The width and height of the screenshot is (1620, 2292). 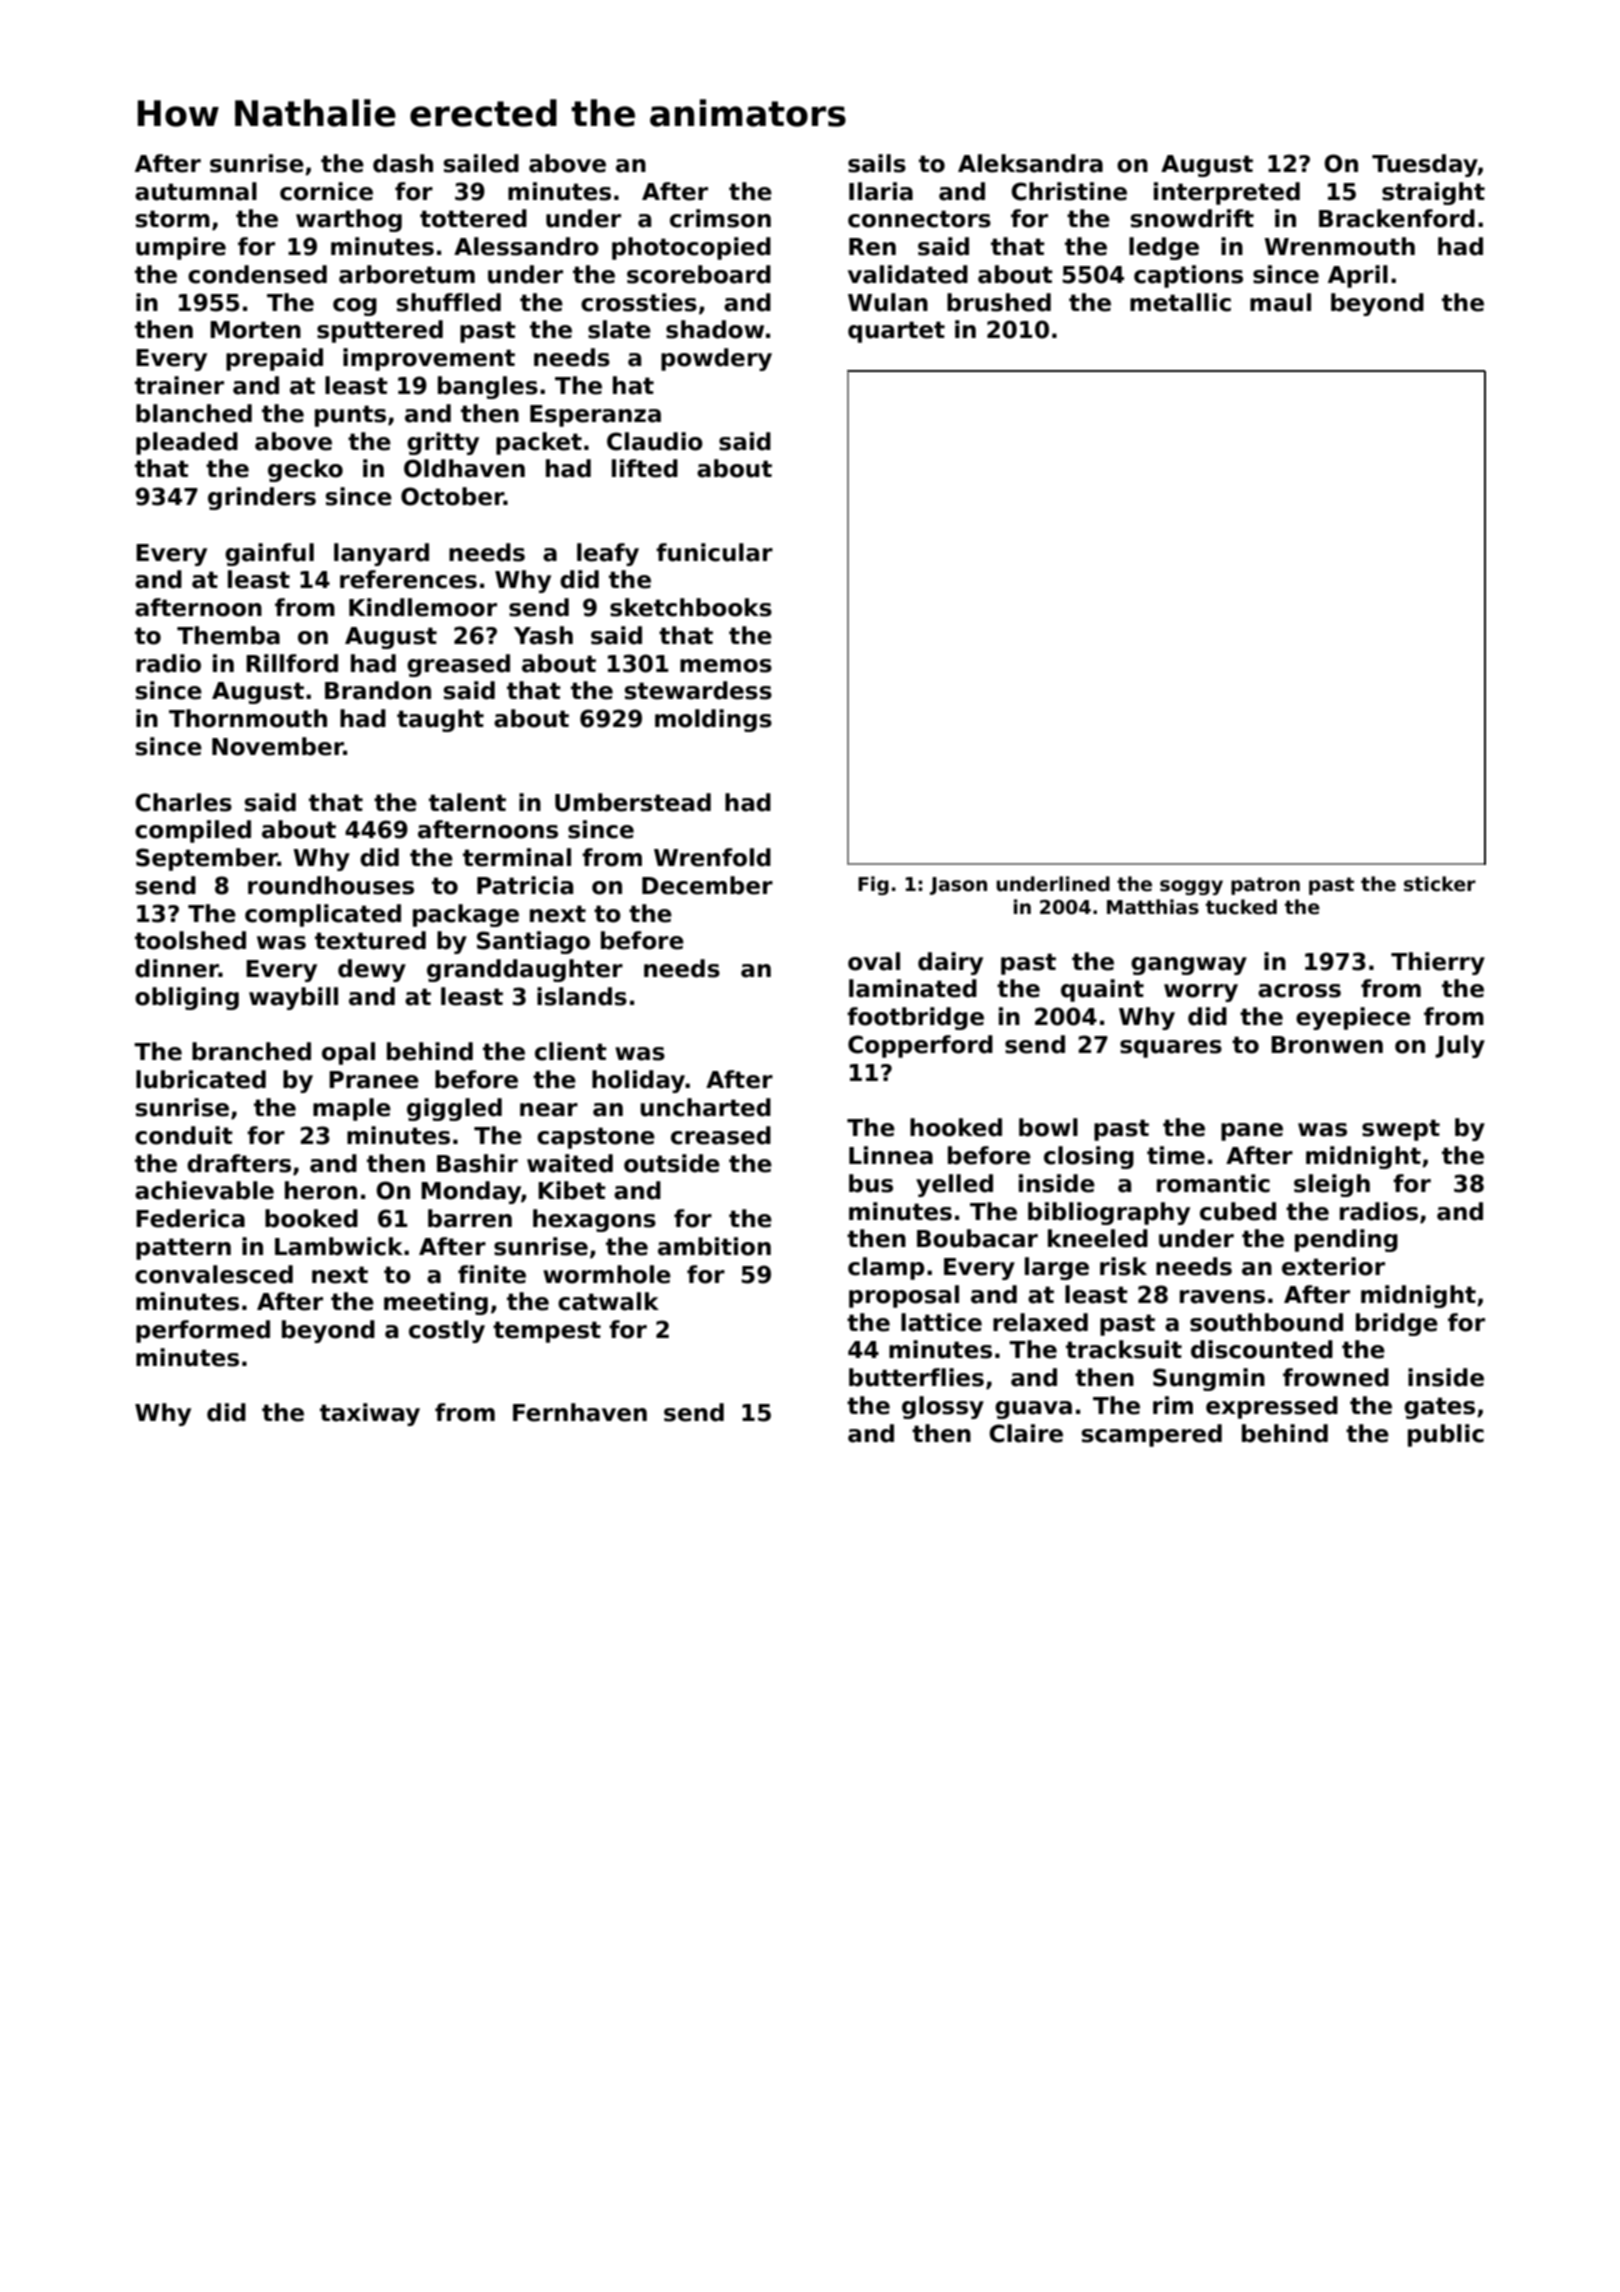 What do you see at coordinates (1358, 276) in the screenshot?
I see `April` at bounding box center [1358, 276].
